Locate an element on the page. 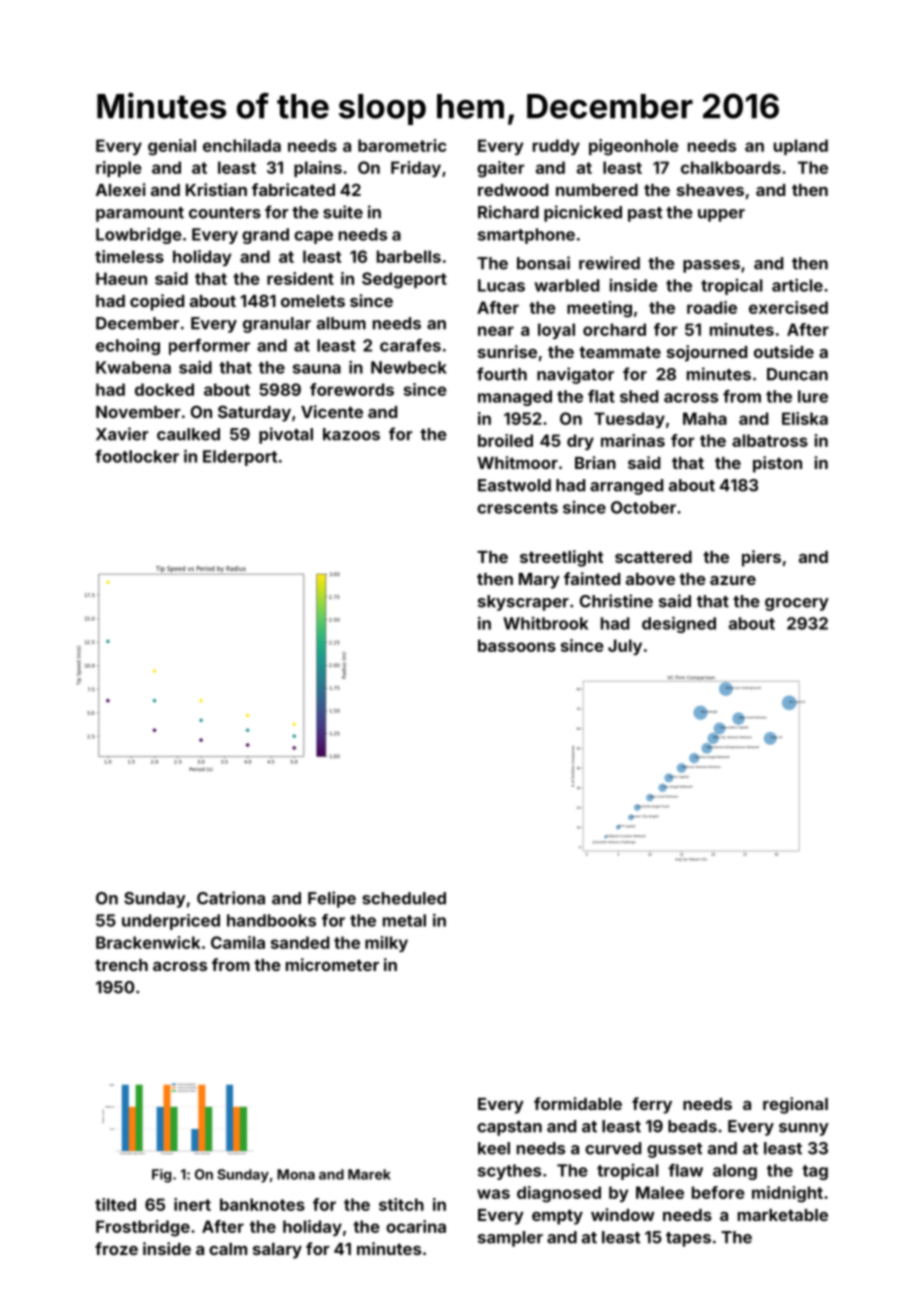 This document has height=1314, width=924. grocery is located at coordinates (797, 604).
